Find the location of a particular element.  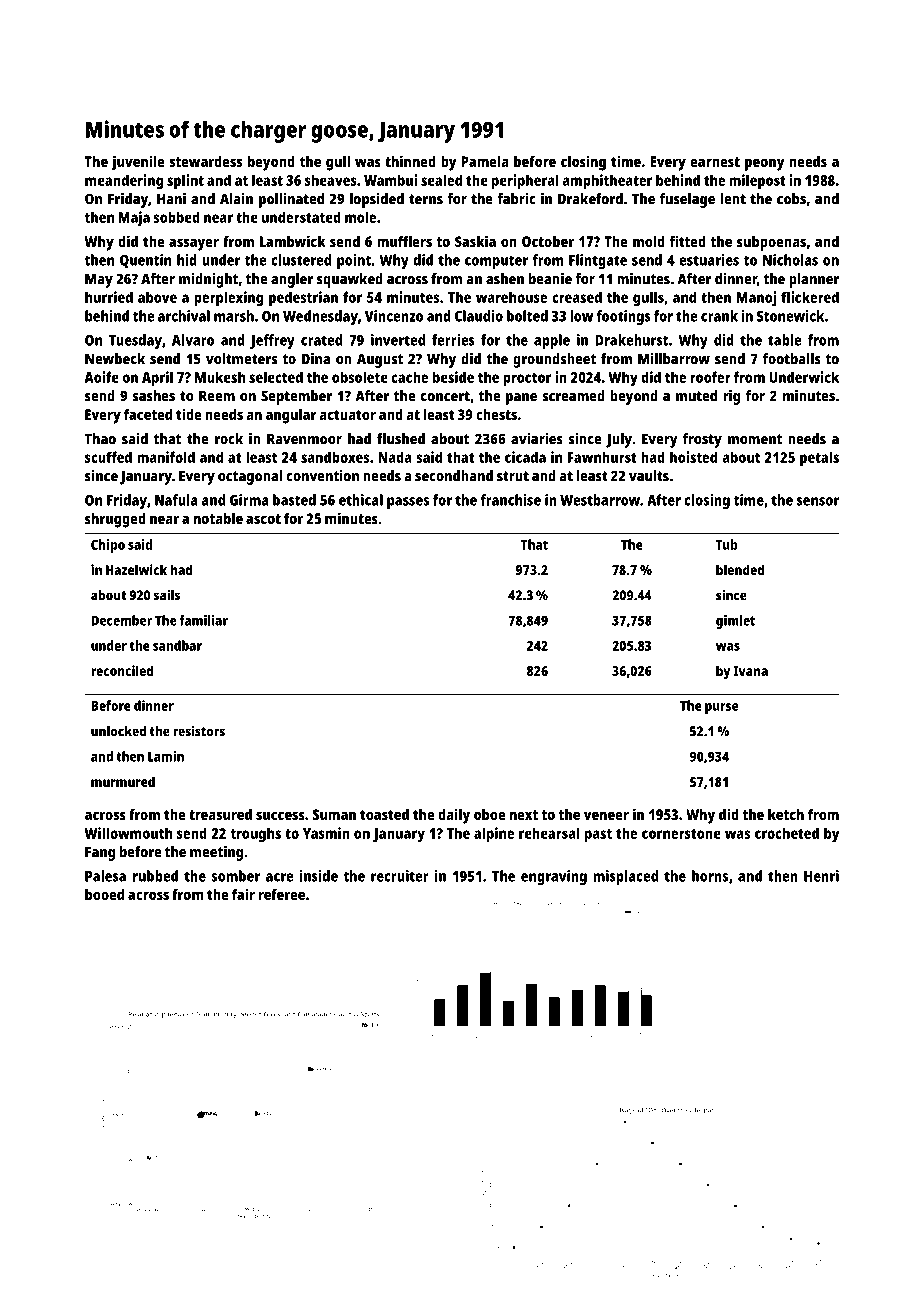

earnest is located at coordinates (715, 162).
